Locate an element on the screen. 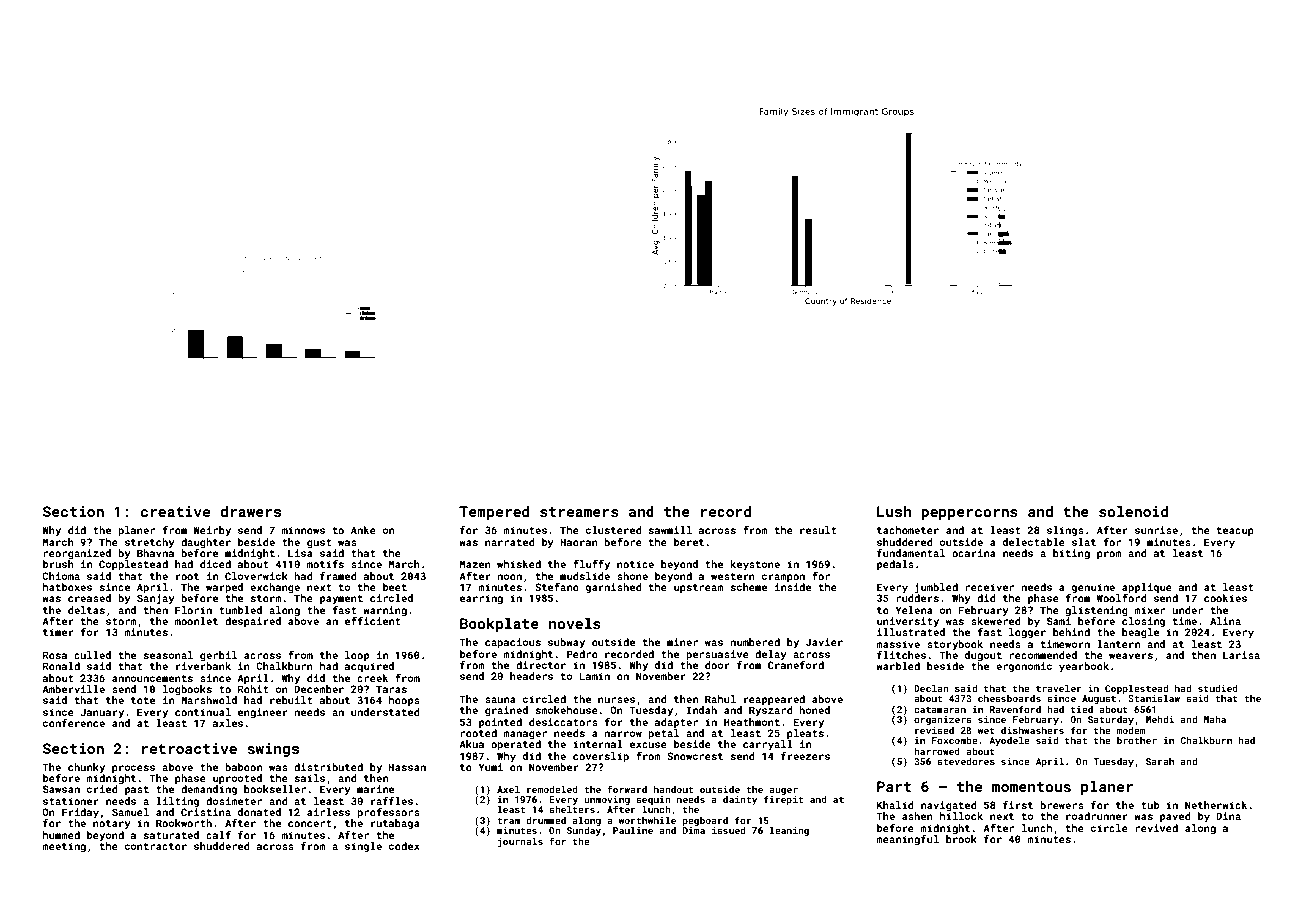 The height and width of the screenshot is (924, 1308). solenoid is located at coordinates (1133, 511).
